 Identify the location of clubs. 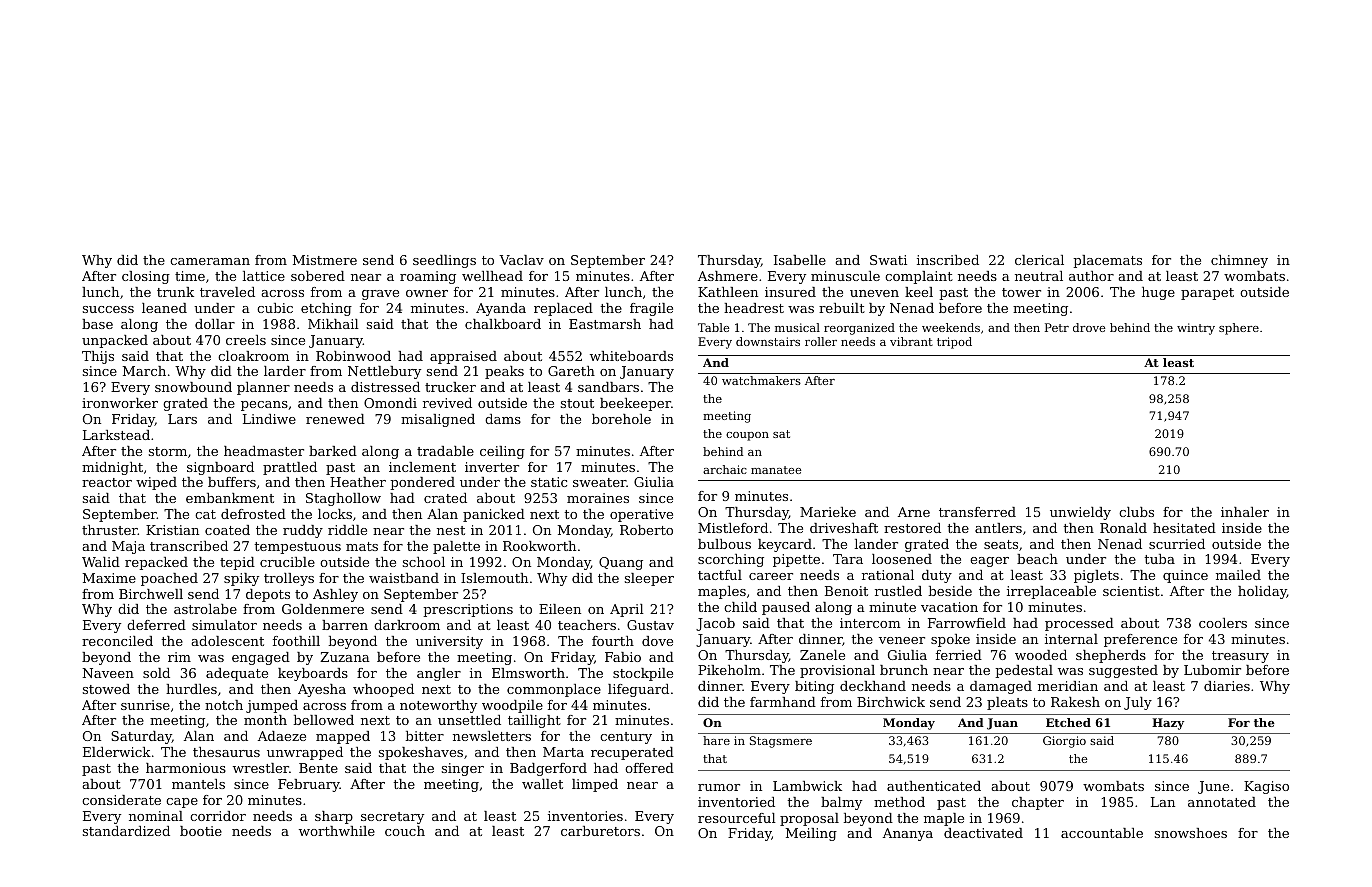
(1136, 512).
